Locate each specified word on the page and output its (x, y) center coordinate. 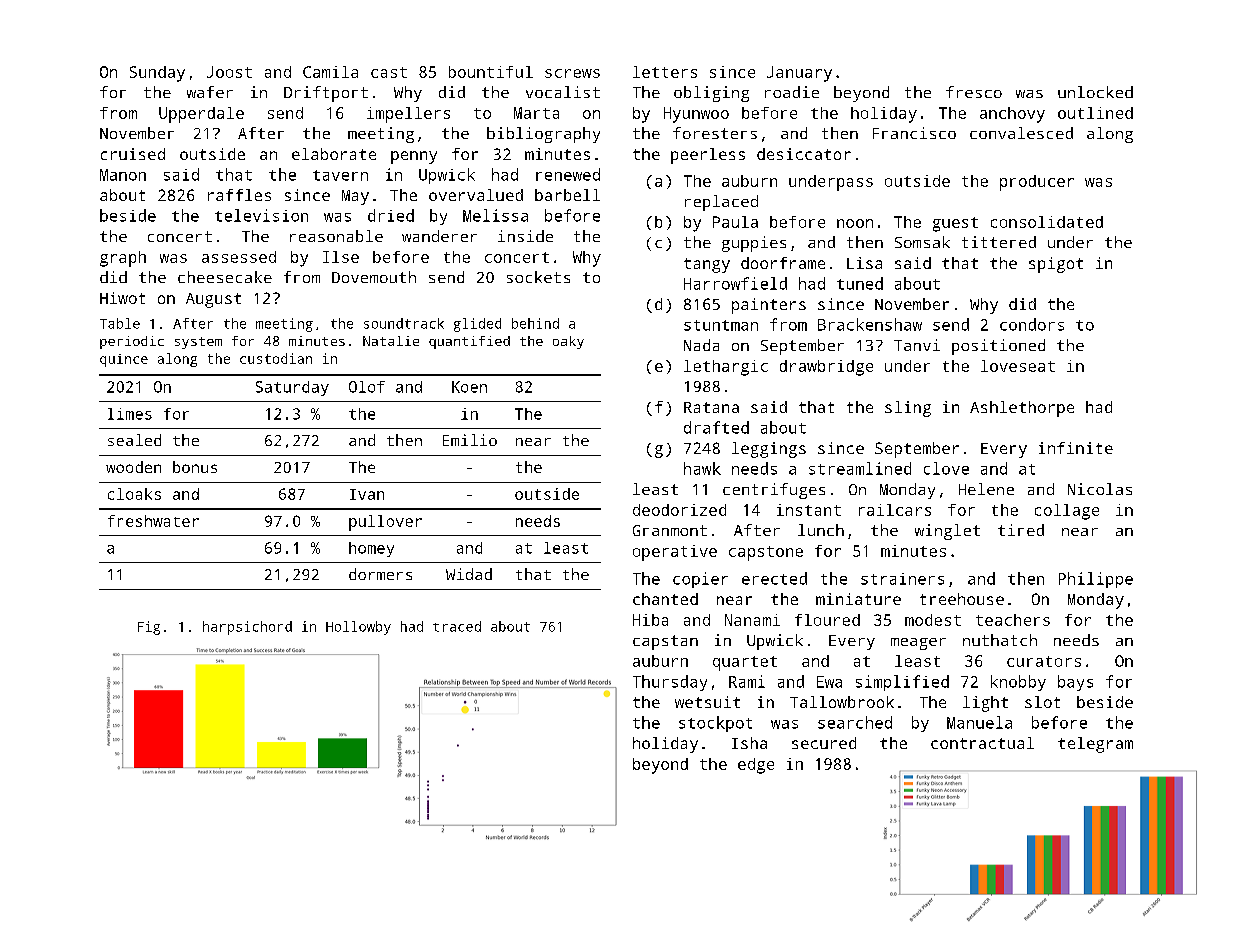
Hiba (650, 620)
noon (855, 223)
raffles (239, 195)
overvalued (476, 195)
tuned (860, 283)
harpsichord (247, 628)
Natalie (391, 341)
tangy (707, 265)
